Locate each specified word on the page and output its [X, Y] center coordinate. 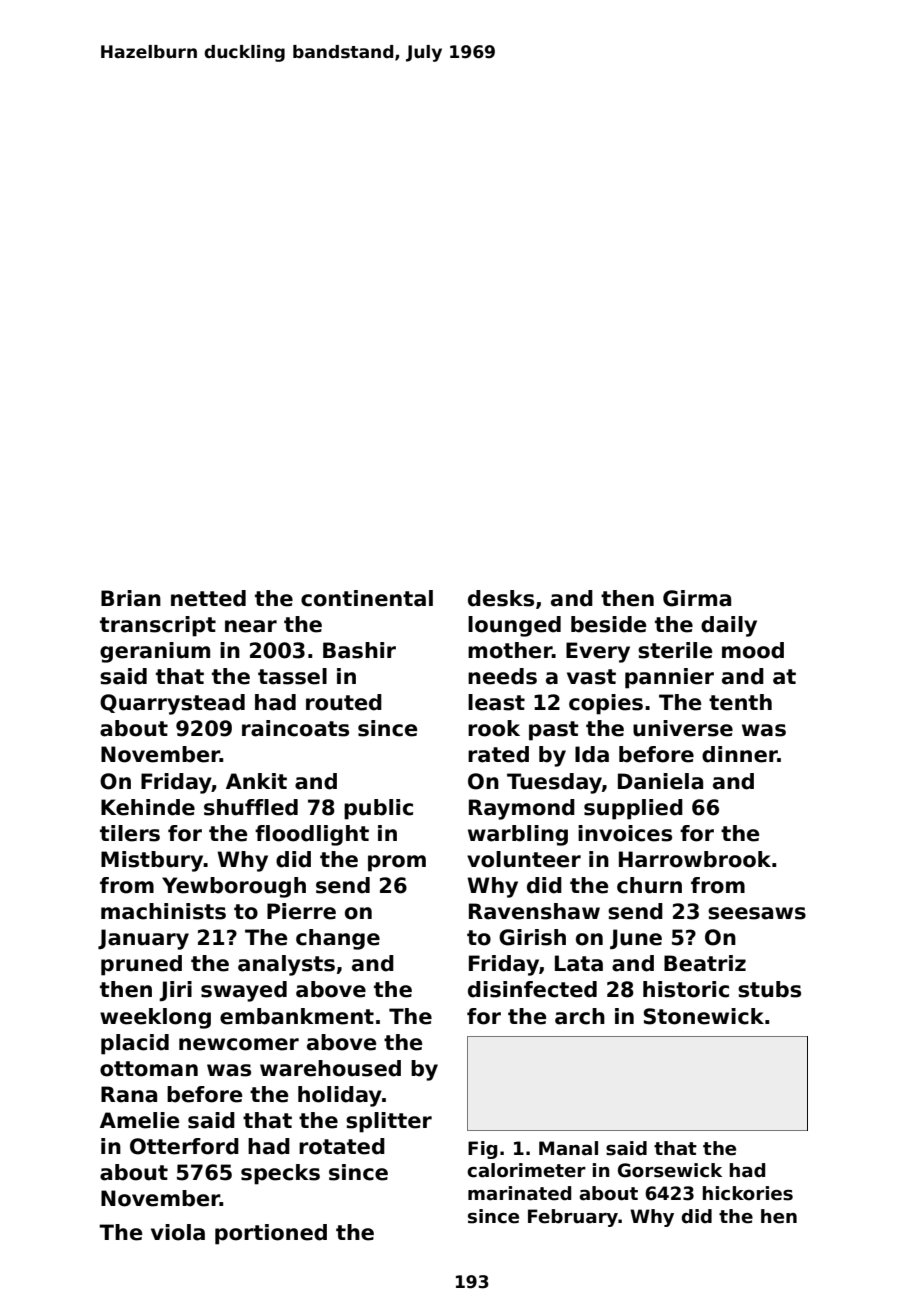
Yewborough [234, 887]
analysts [286, 965]
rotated [342, 1146]
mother [510, 650]
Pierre [301, 911]
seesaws [757, 913]
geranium [155, 652]
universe [683, 728]
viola [178, 1232]
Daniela [660, 781]
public [378, 809]
